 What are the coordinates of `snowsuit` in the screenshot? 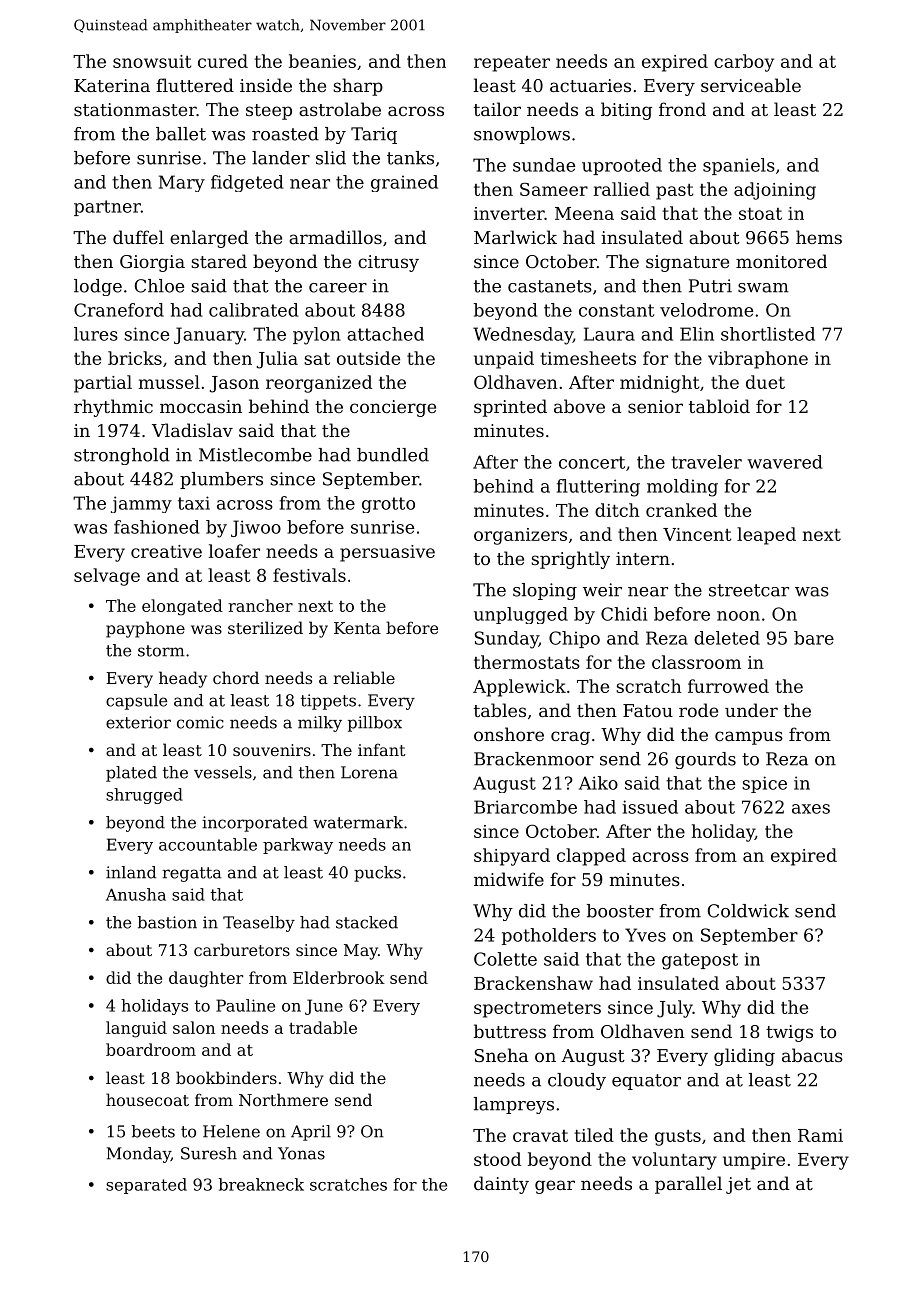 It's located at (152, 61).
